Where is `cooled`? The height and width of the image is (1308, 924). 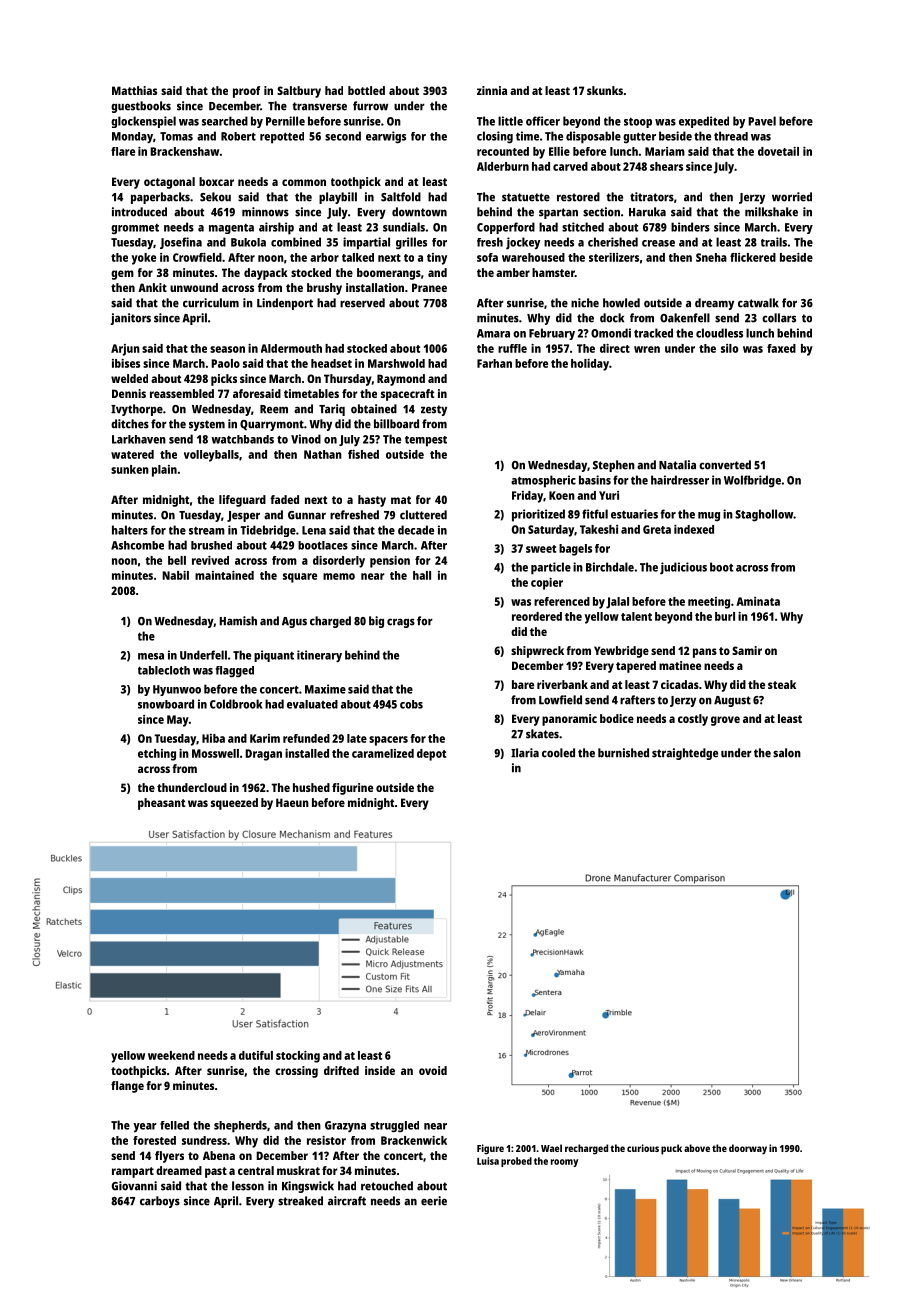
cooled is located at coordinates (558, 753).
